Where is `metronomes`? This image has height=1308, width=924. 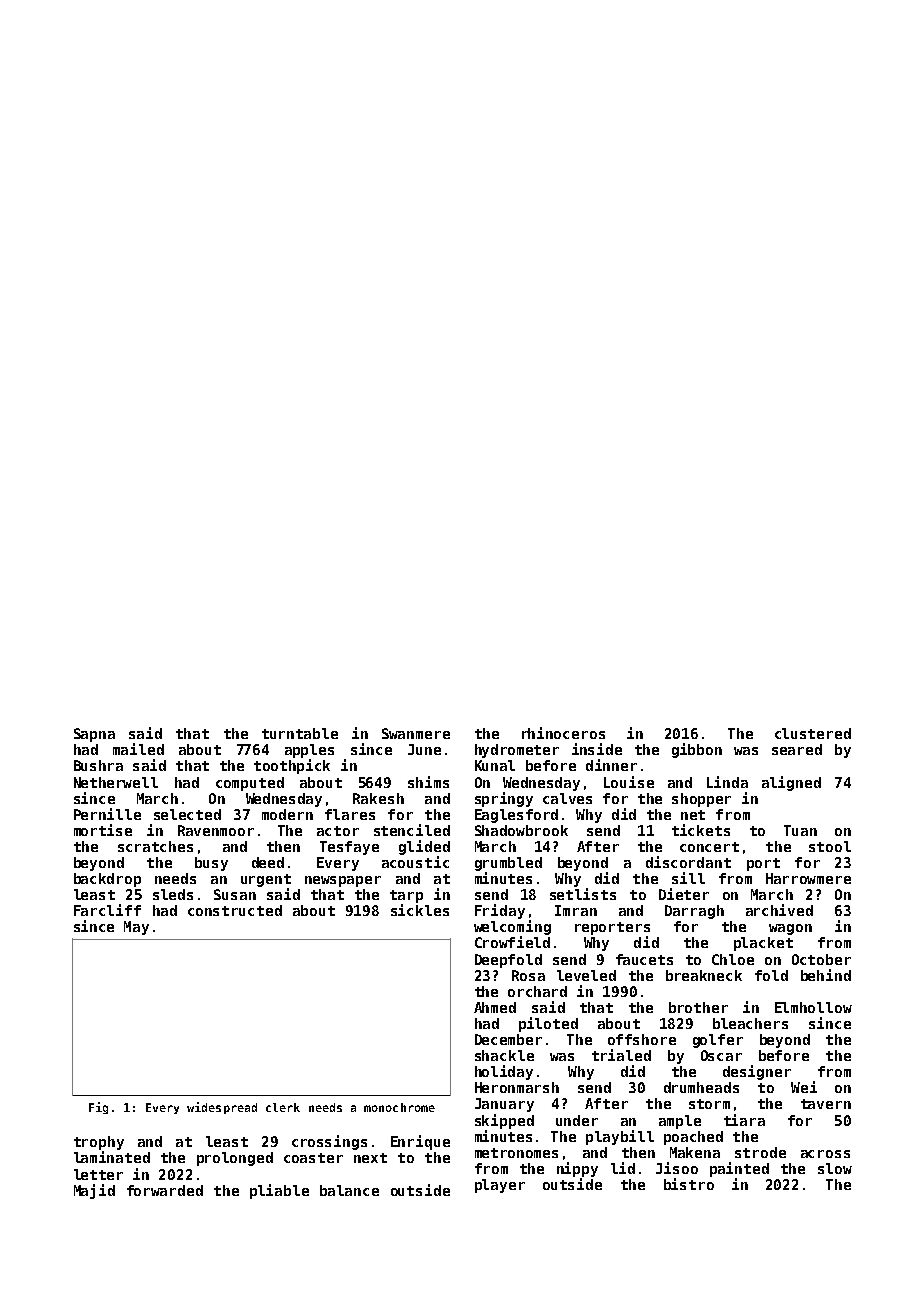 metronomes is located at coordinates (516, 1153).
